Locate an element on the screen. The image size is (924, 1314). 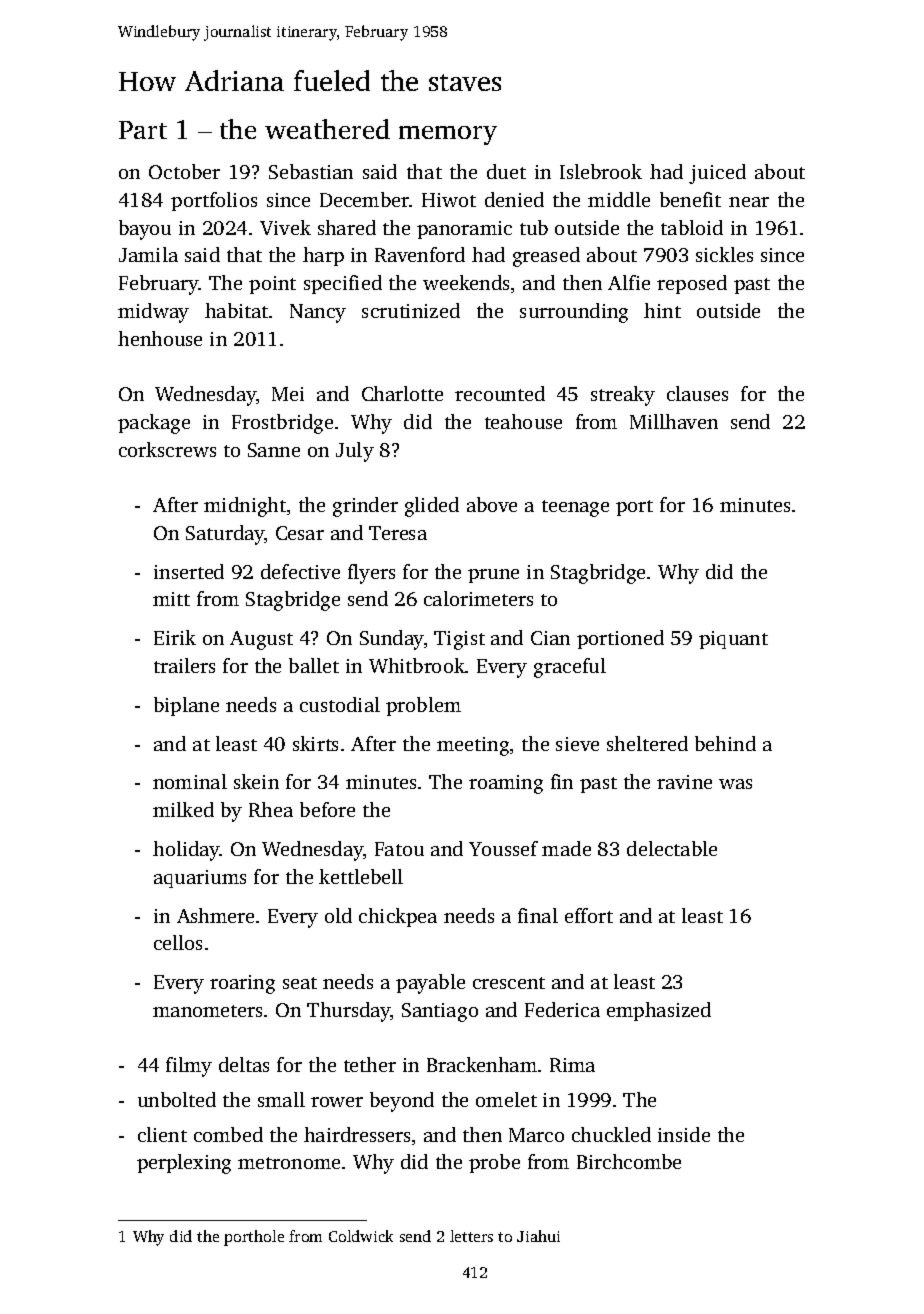
delectable is located at coordinates (672, 848).
